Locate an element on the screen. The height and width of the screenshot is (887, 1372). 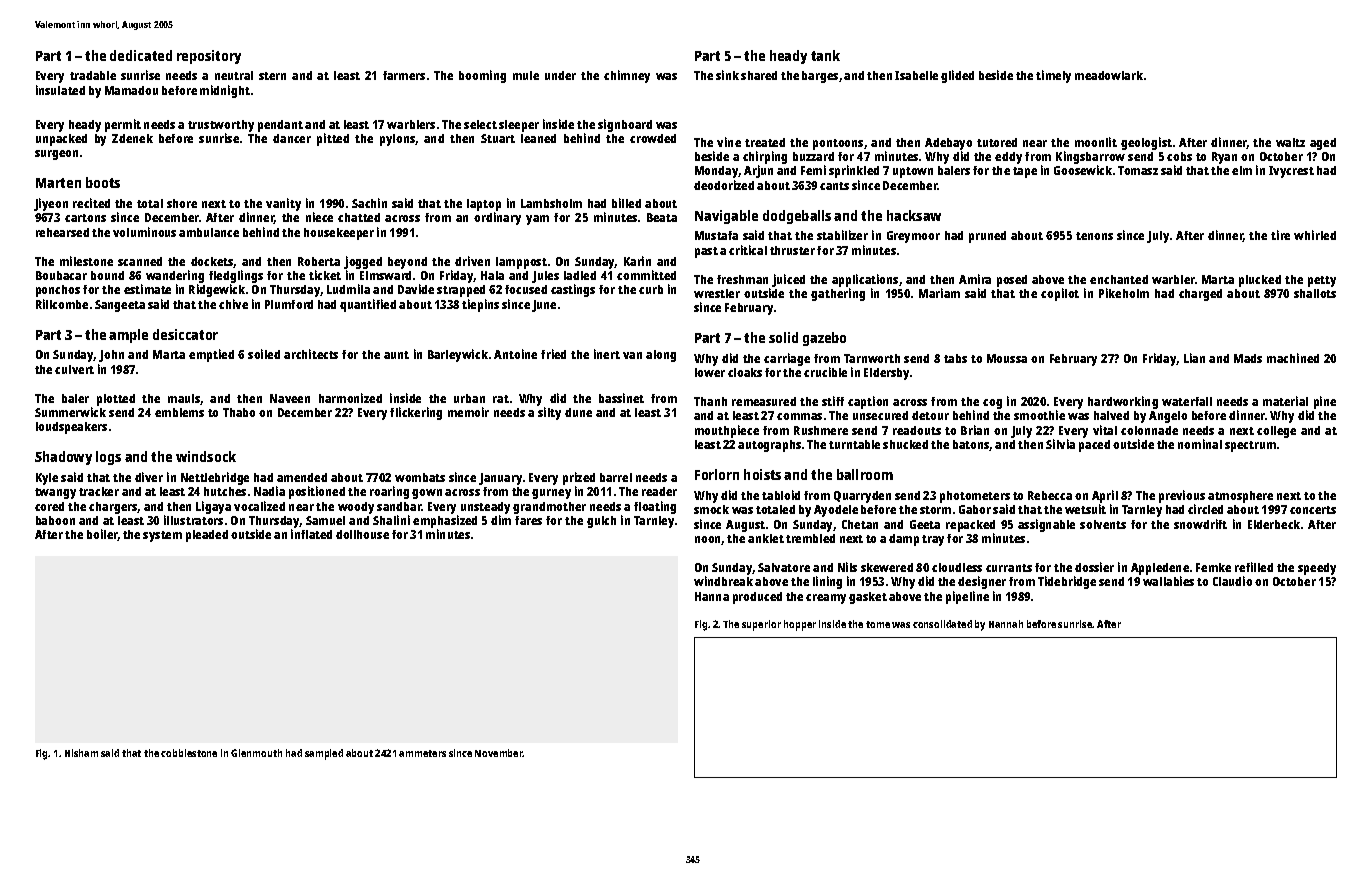
meadowlark is located at coordinates (1109, 75).
